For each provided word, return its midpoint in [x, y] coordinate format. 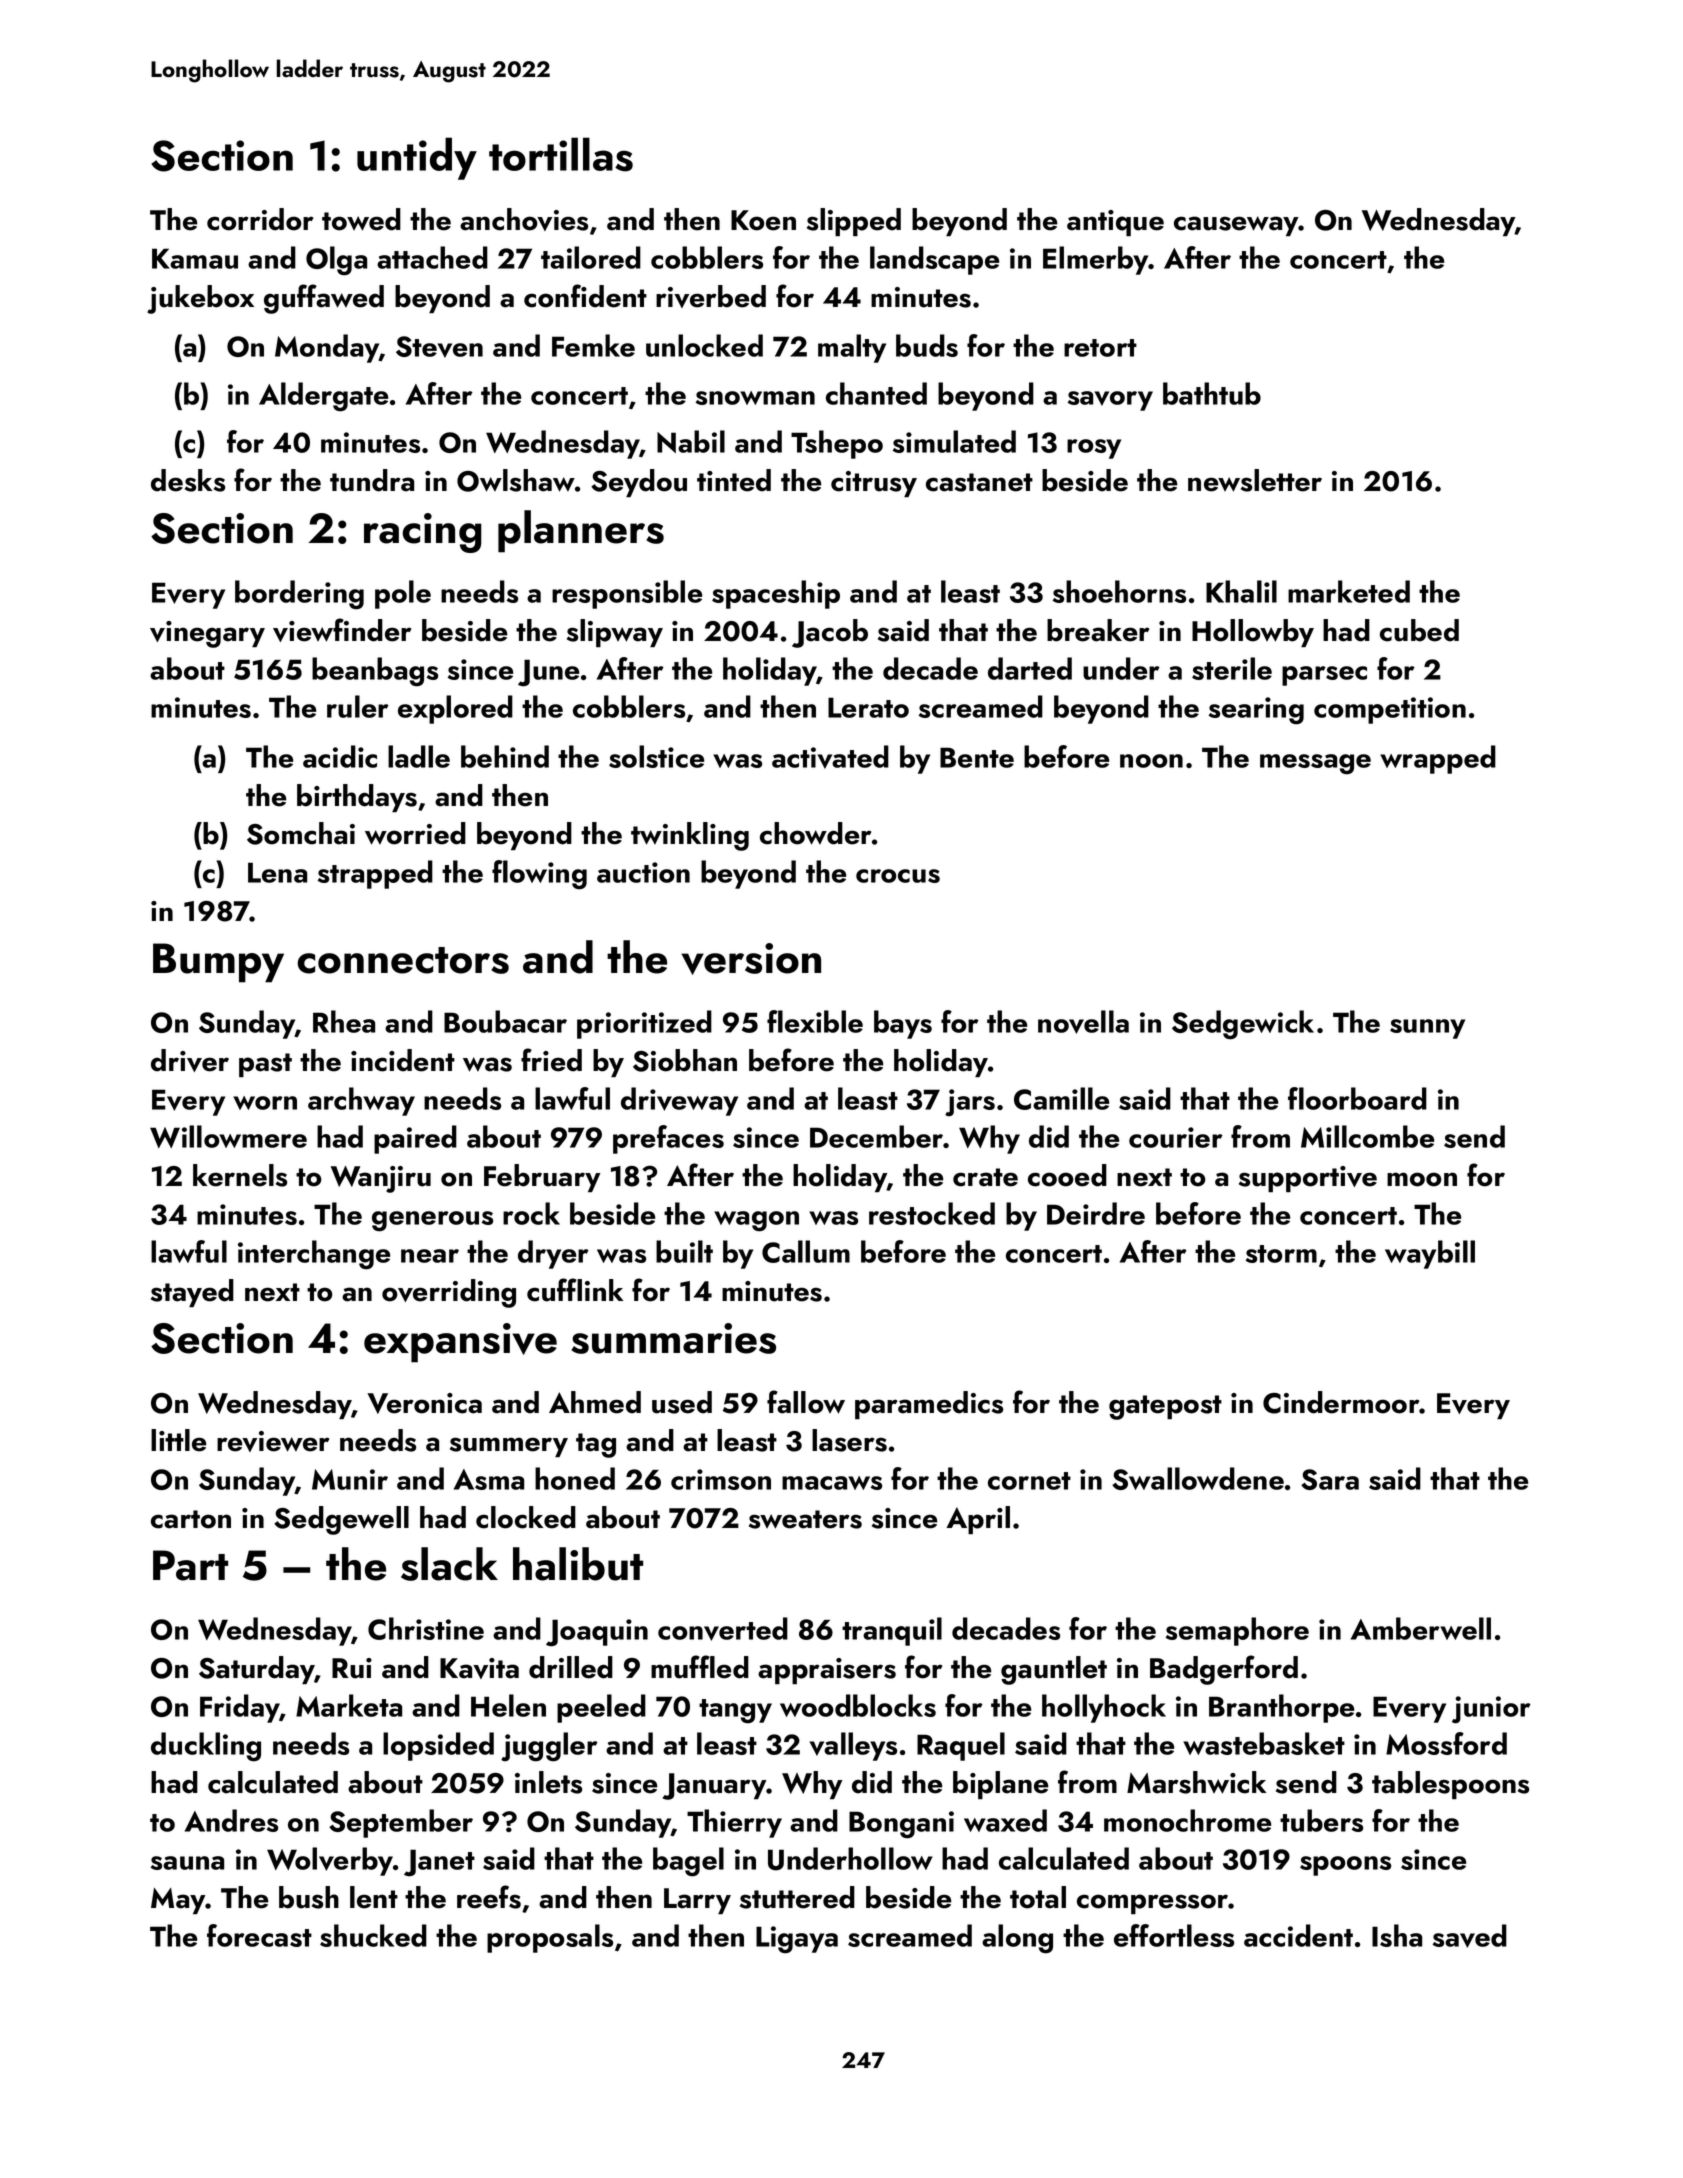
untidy [417, 158]
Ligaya [797, 1940]
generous [432, 1221]
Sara [1330, 1479]
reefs [489, 1897]
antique [1115, 223]
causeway [1236, 226]
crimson [721, 1479]
